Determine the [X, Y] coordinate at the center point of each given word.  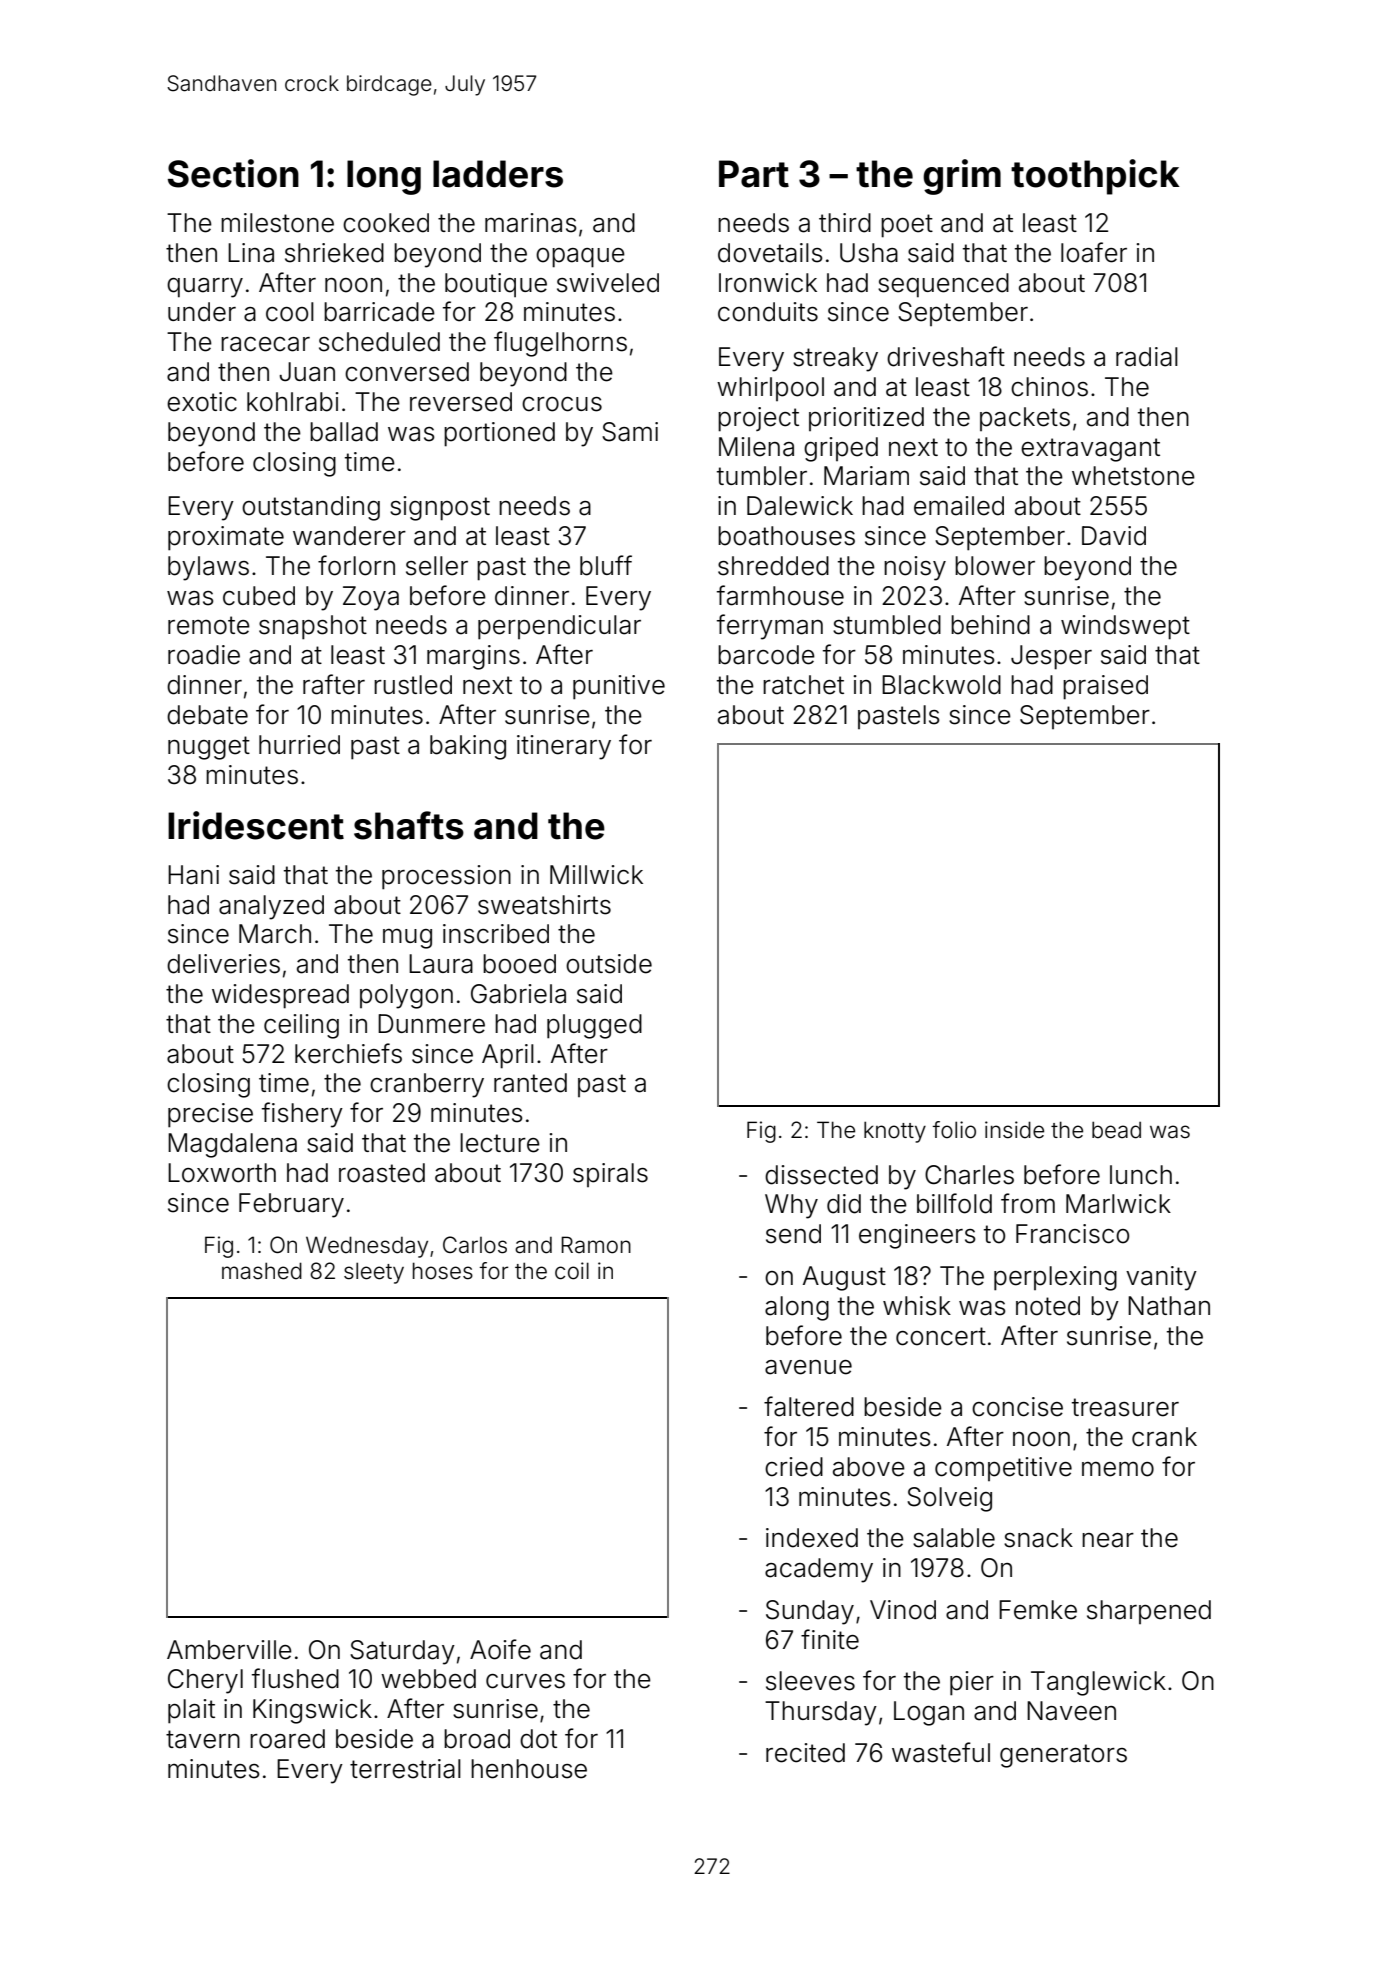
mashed [262, 1271]
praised [1105, 687]
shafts [409, 825]
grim [962, 177]
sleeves [810, 1681]
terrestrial [405, 1769]
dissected [821, 1175]
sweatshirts [544, 905]
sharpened [1149, 1612]
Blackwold [941, 685]
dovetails [770, 253]
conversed [407, 372]
